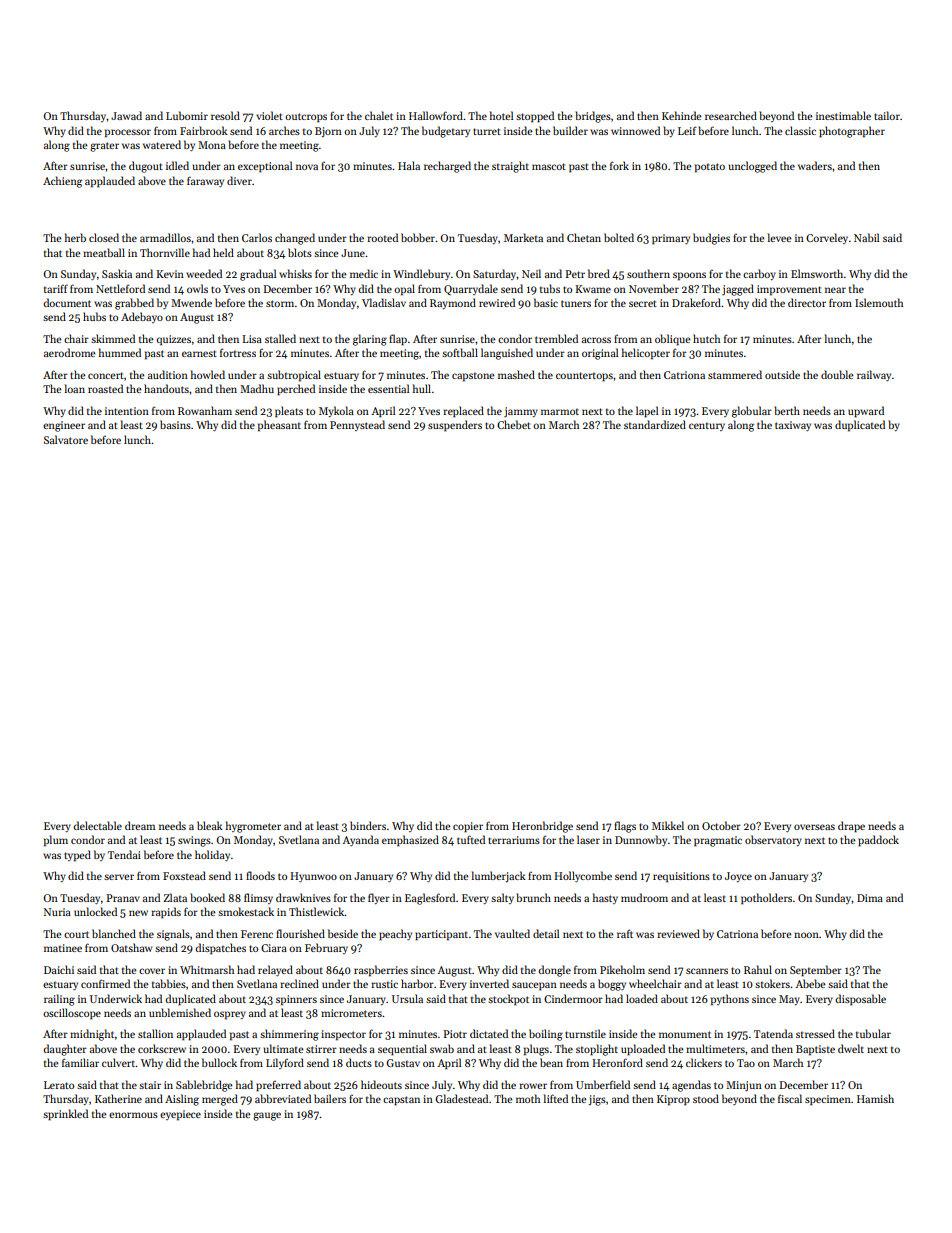 This image has height=1233, width=952. What do you see at coordinates (851, 827) in the image?
I see `drape` at bounding box center [851, 827].
